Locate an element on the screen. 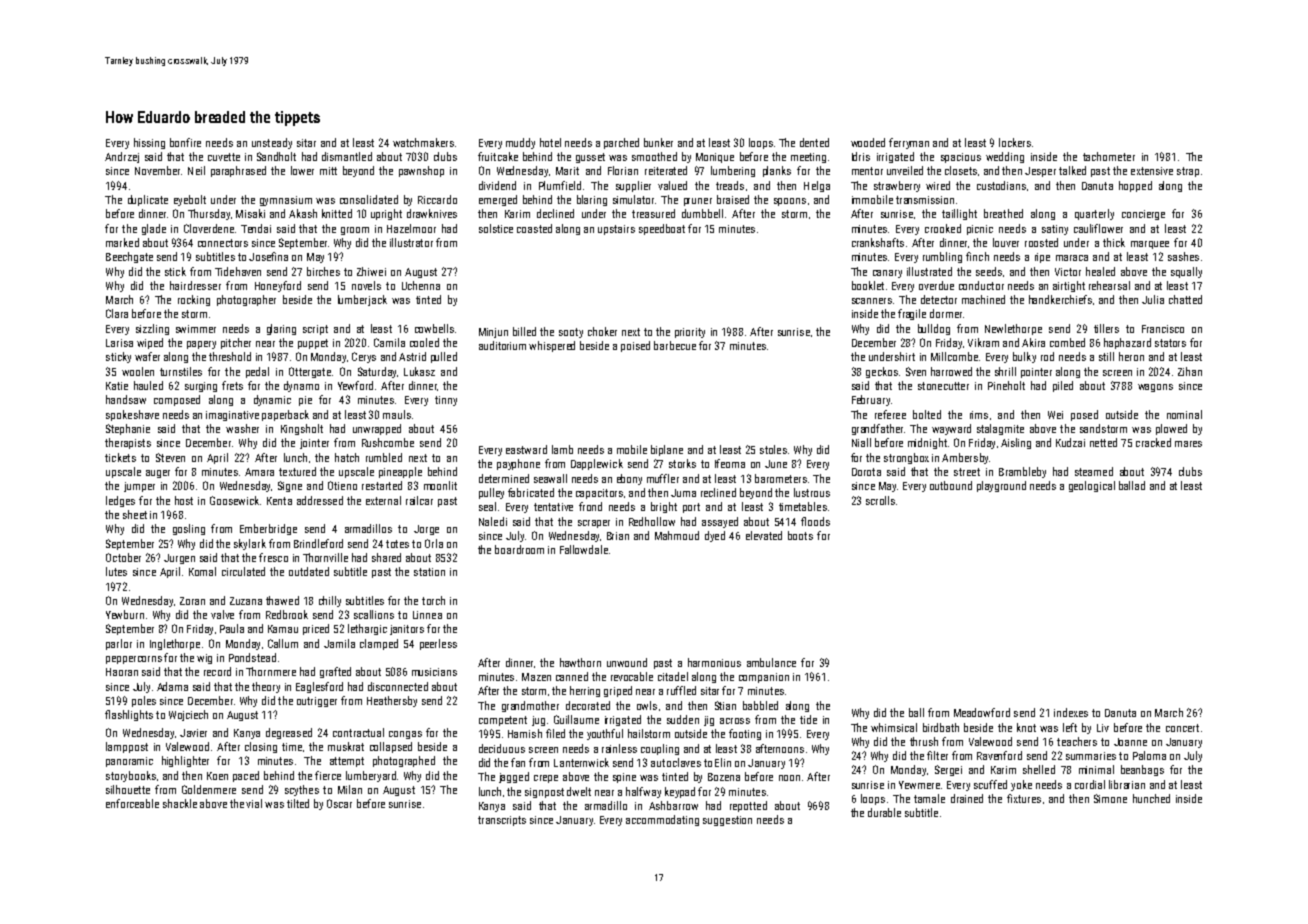 Image resolution: width=1308 pixels, height=924 pixels. jumper is located at coordinates (139, 487).
